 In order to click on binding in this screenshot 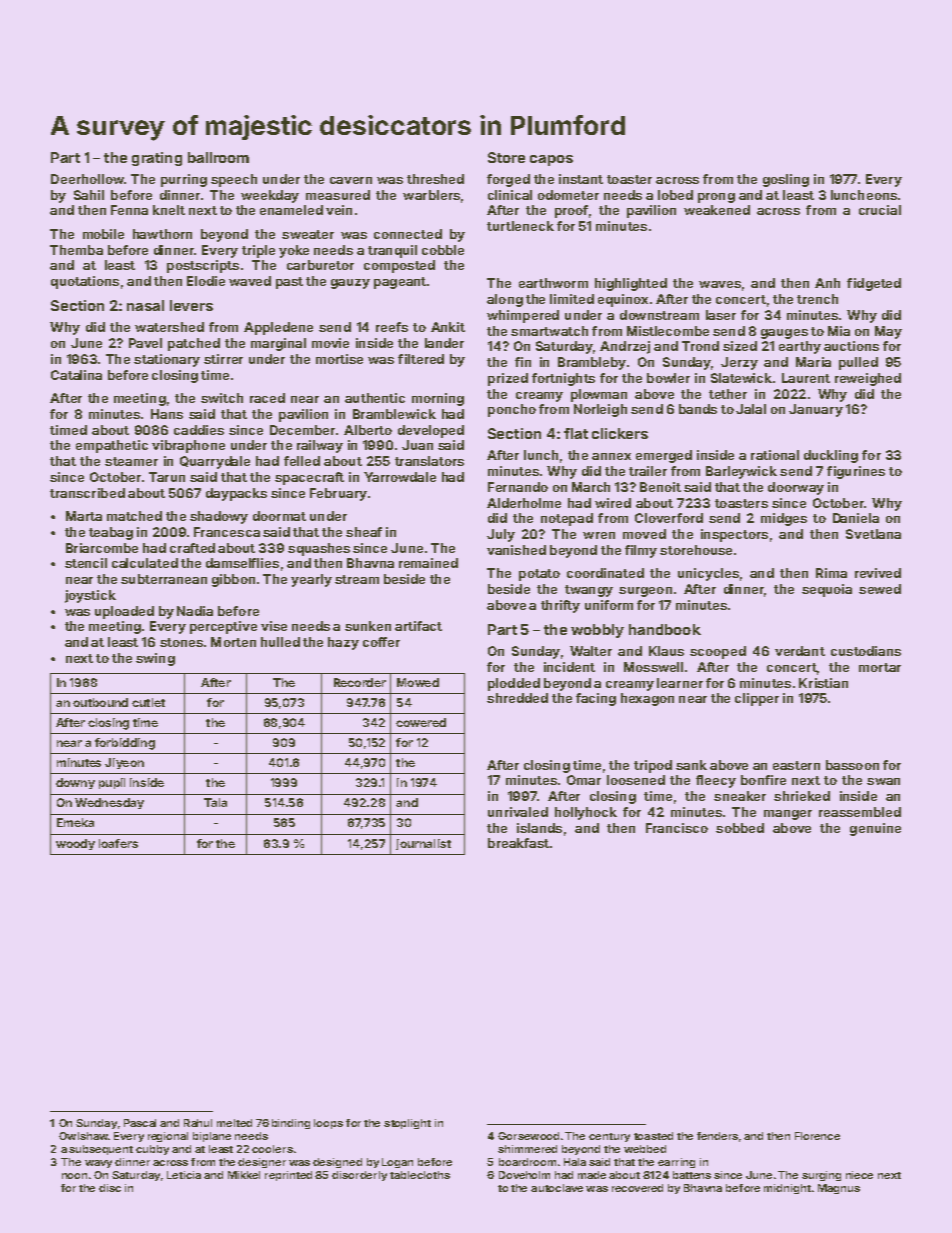, I will do `click(291, 1124)`.
